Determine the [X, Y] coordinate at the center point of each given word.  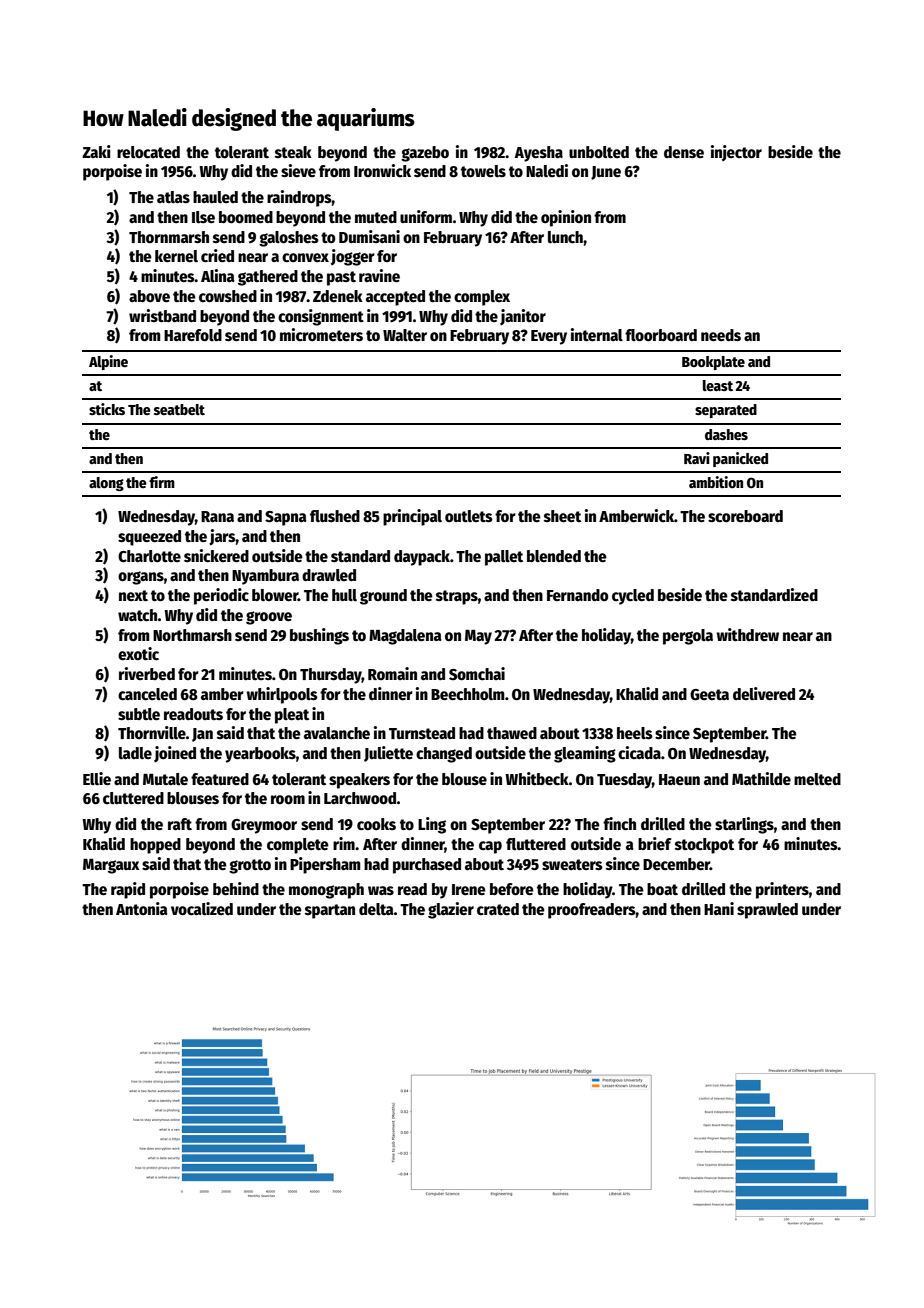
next [133, 595]
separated [726, 411]
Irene [469, 889]
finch [619, 823]
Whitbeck [537, 779]
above [149, 296]
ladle [135, 753]
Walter [405, 335]
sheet [562, 516]
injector [736, 153]
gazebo [425, 154]
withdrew [748, 634]
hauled [215, 197]
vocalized [202, 909]
